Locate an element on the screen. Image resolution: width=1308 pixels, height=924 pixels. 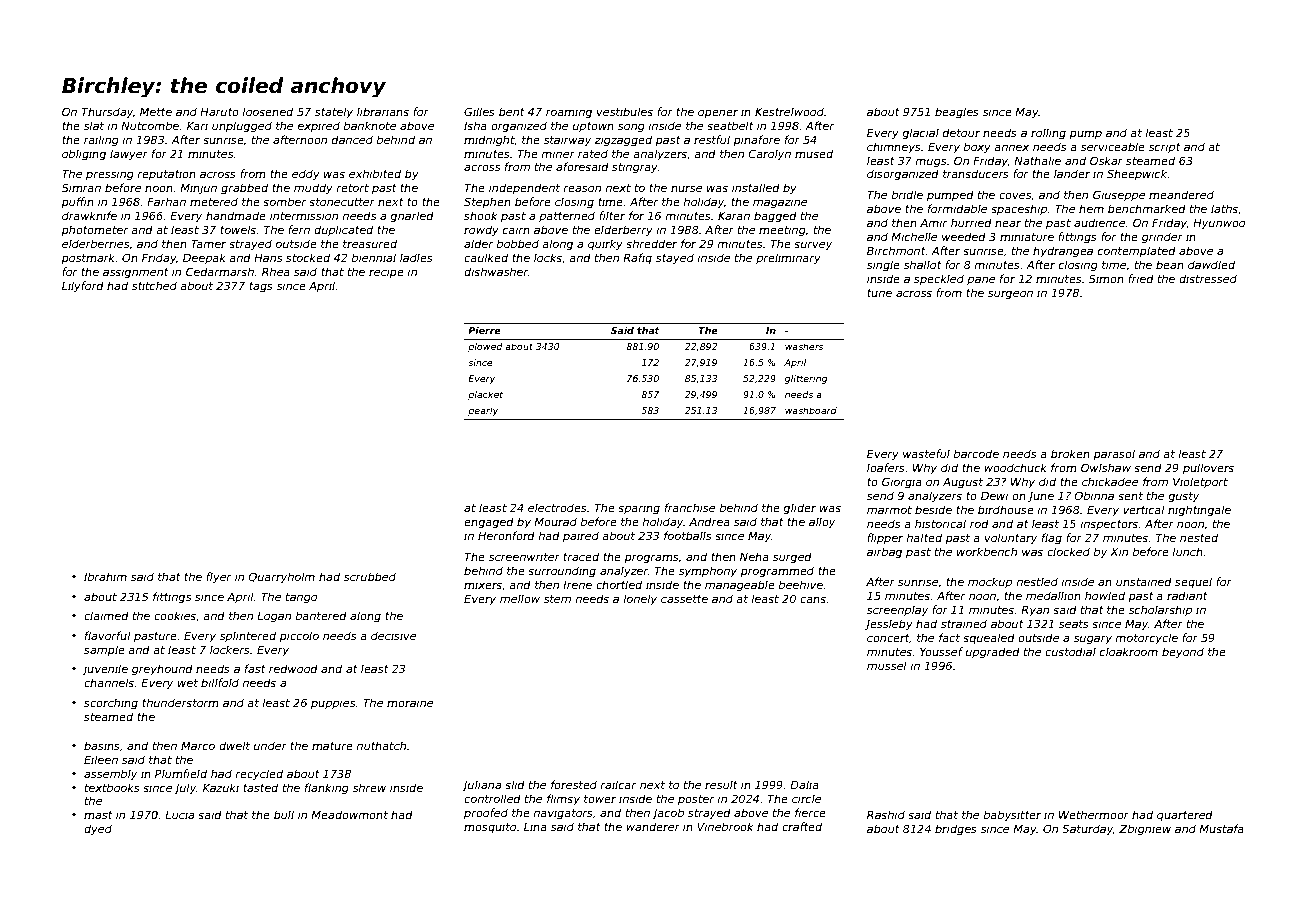
scrubbed is located at coordinates (370, 576).
